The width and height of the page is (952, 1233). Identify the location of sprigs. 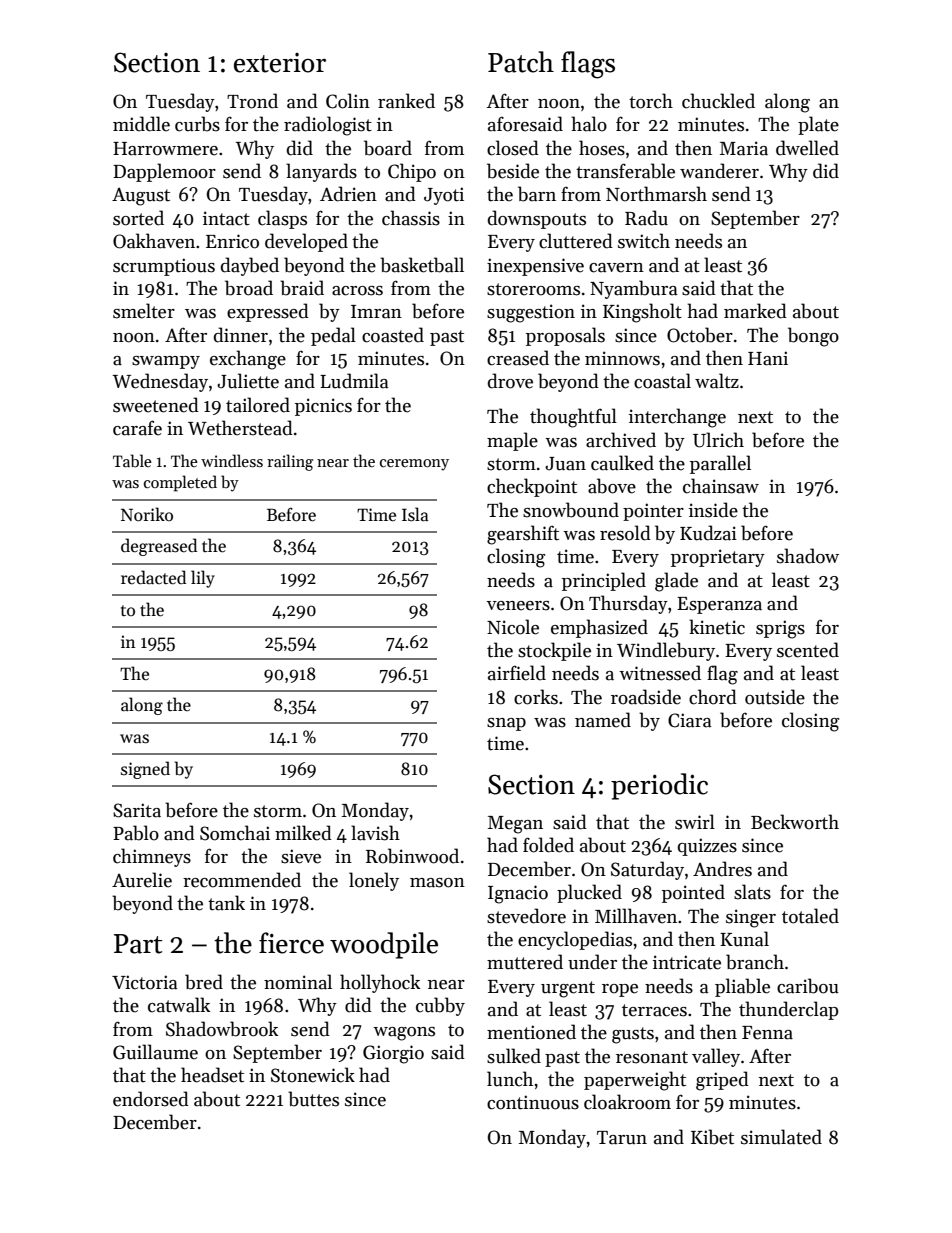
(780, 629).
